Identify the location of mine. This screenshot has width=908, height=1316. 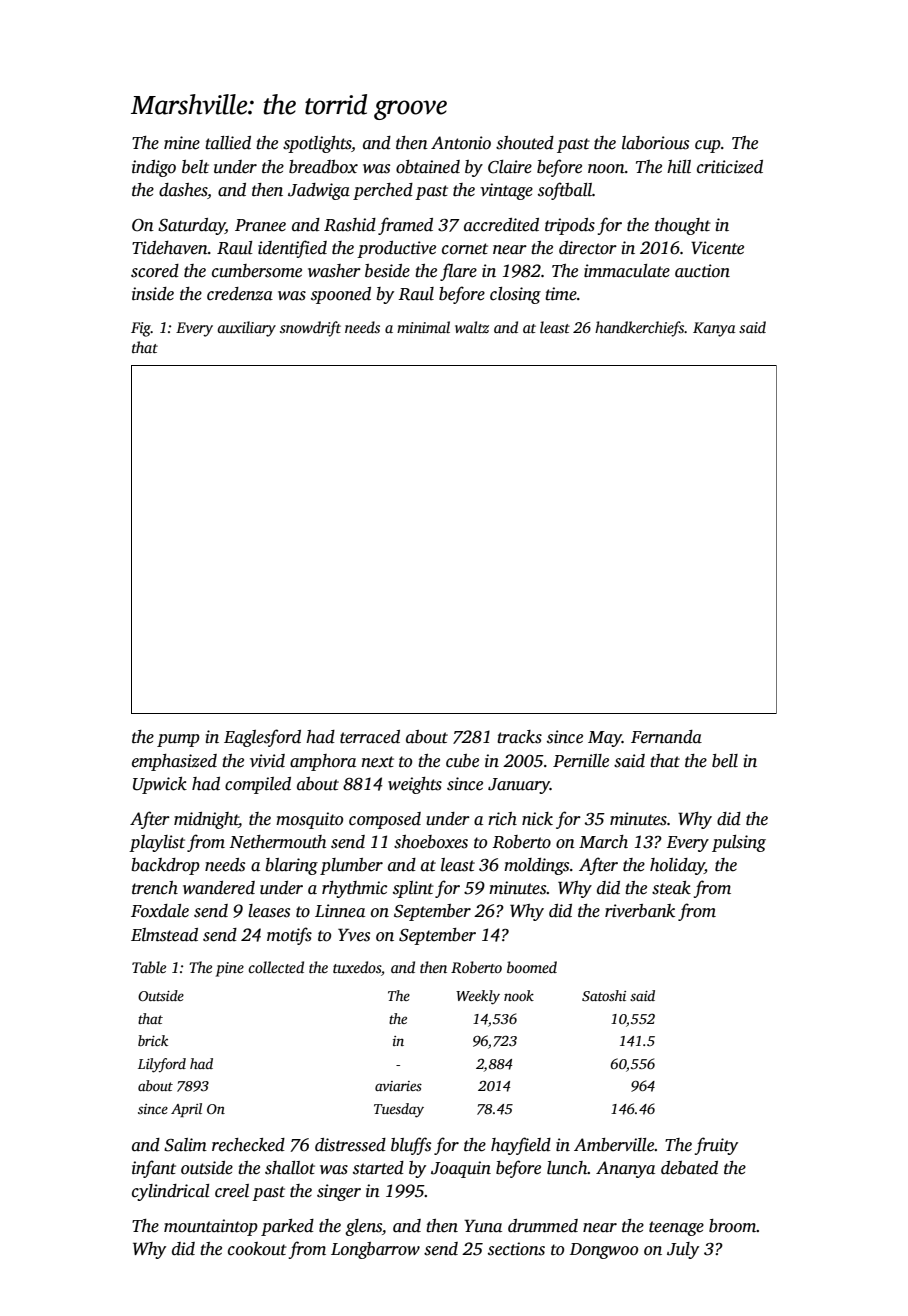
(182, 143).
